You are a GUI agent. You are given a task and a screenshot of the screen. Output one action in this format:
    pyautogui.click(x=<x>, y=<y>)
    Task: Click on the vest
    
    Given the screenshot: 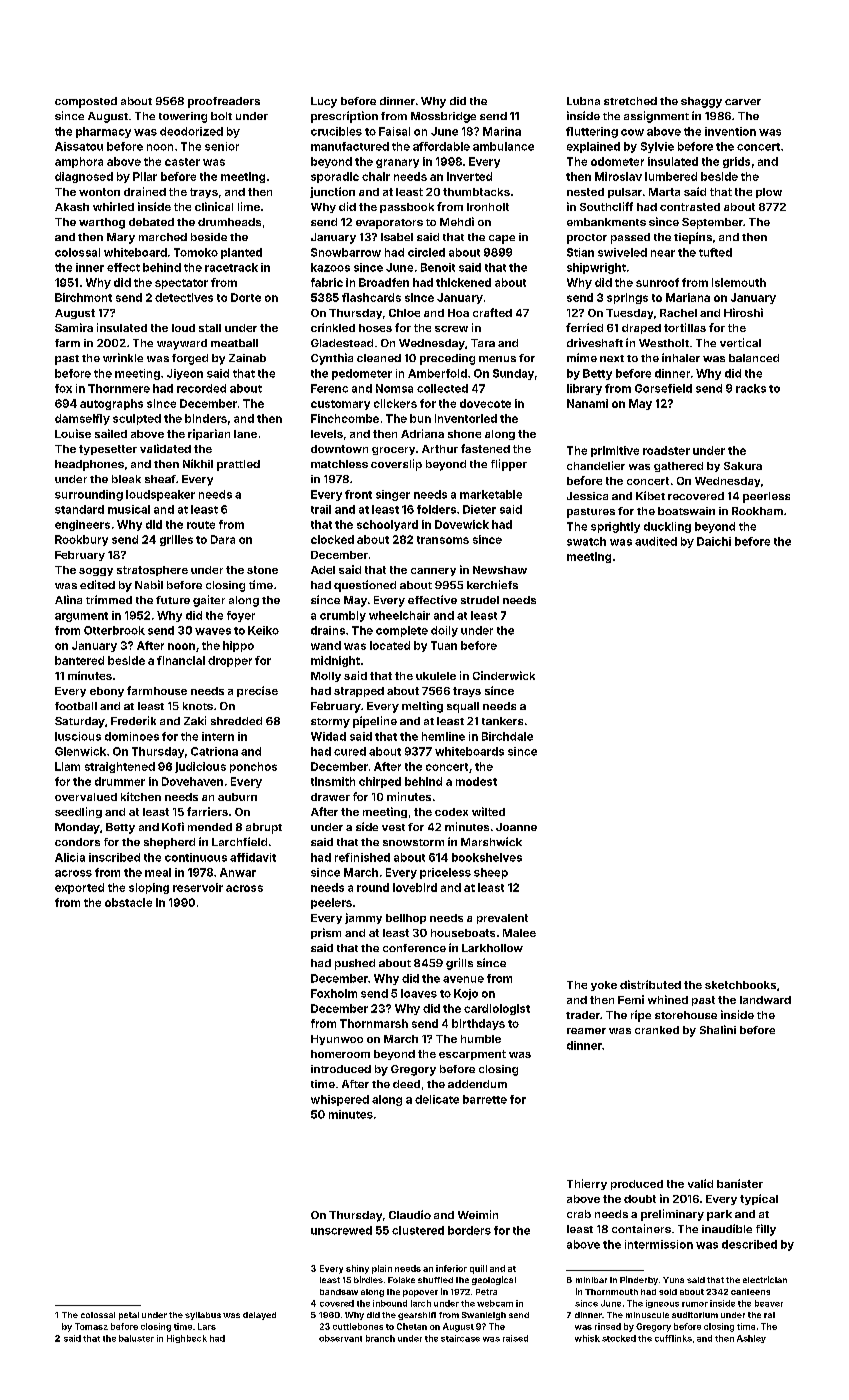 What is the action you would take?
    pyautogui.click(x=393, y=827)
